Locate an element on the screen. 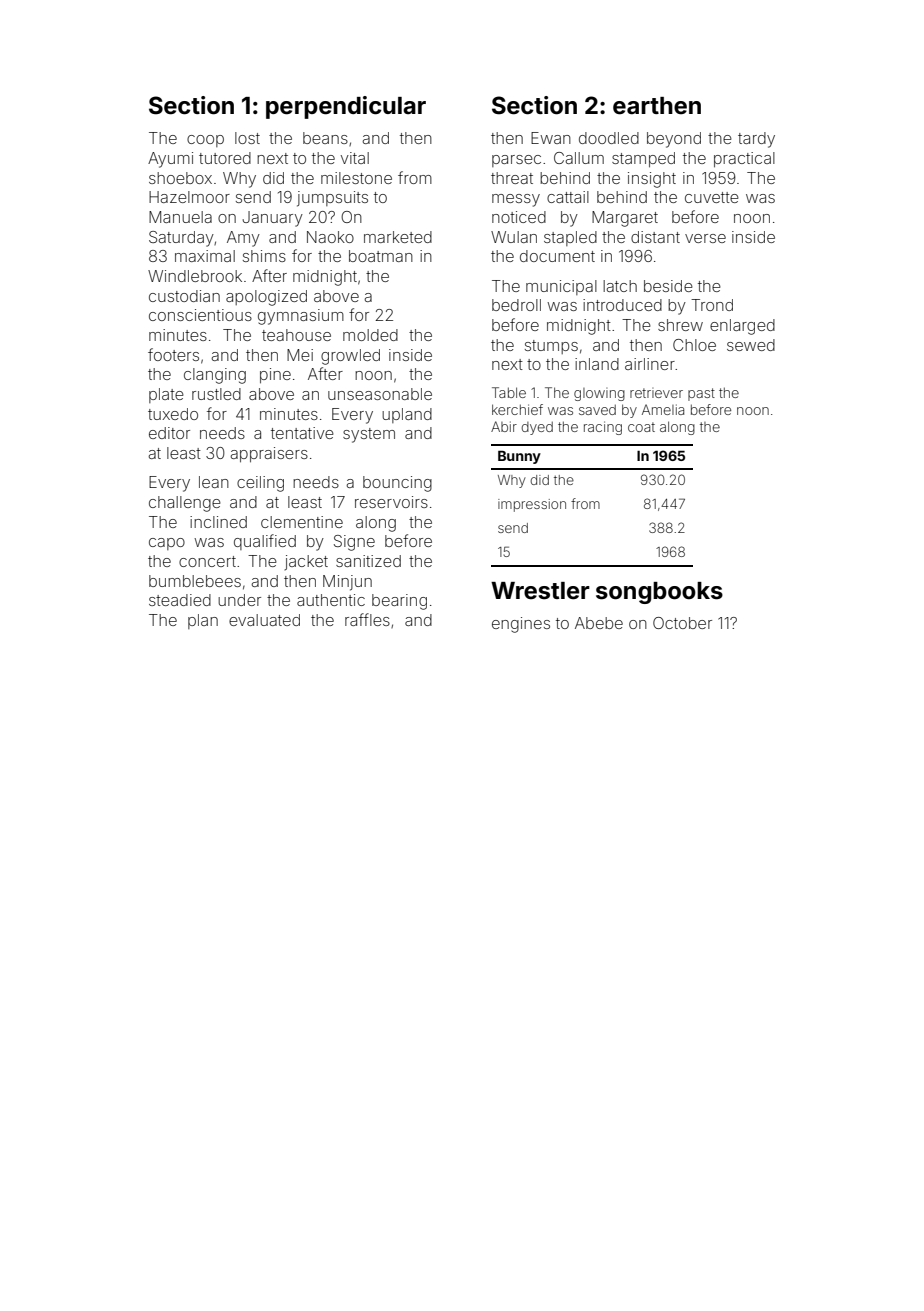  sanitized is located at coordinates (368, 561).
